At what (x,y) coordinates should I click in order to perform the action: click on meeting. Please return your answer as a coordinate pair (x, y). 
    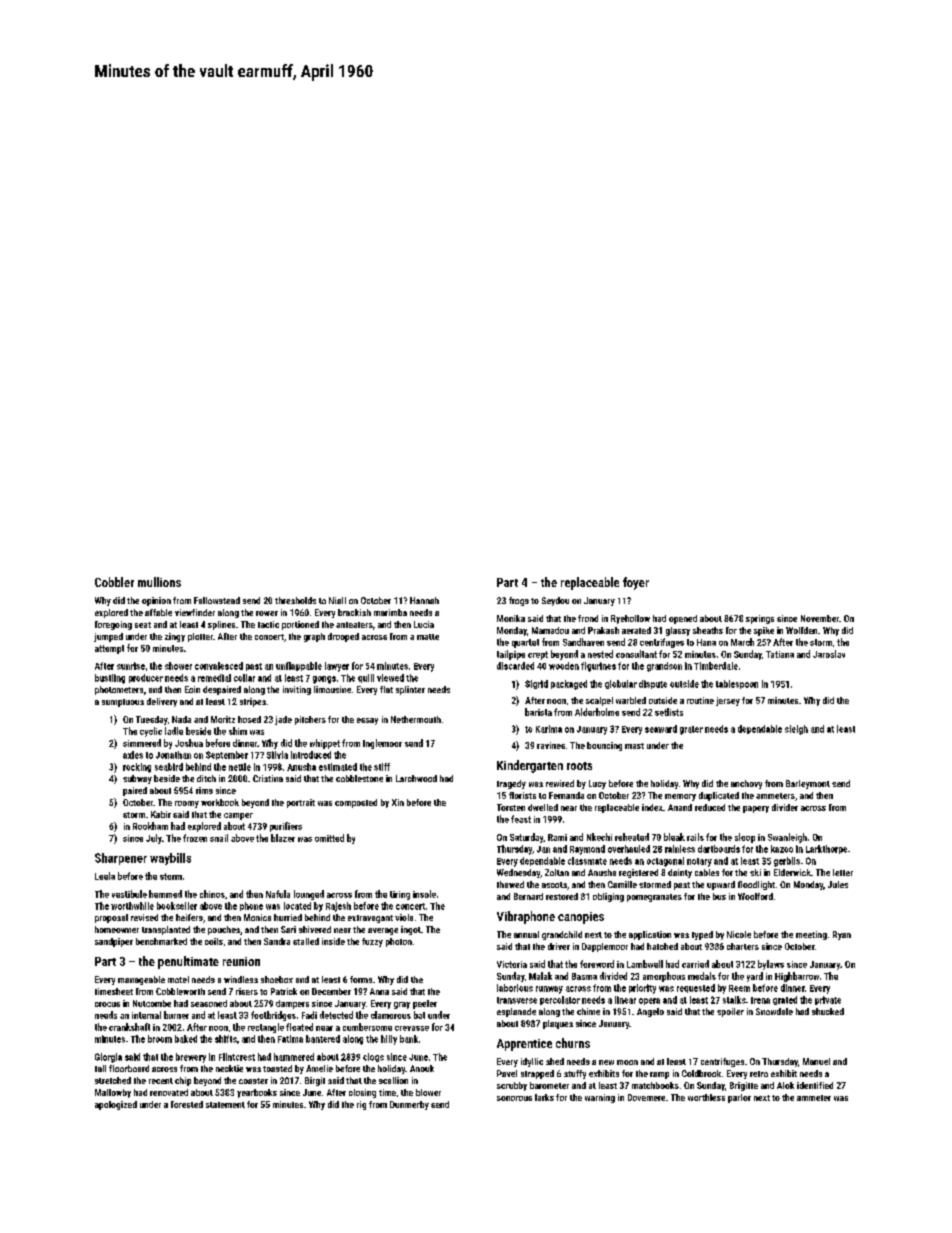
    Looking at the image, I should click on (811, 935).
